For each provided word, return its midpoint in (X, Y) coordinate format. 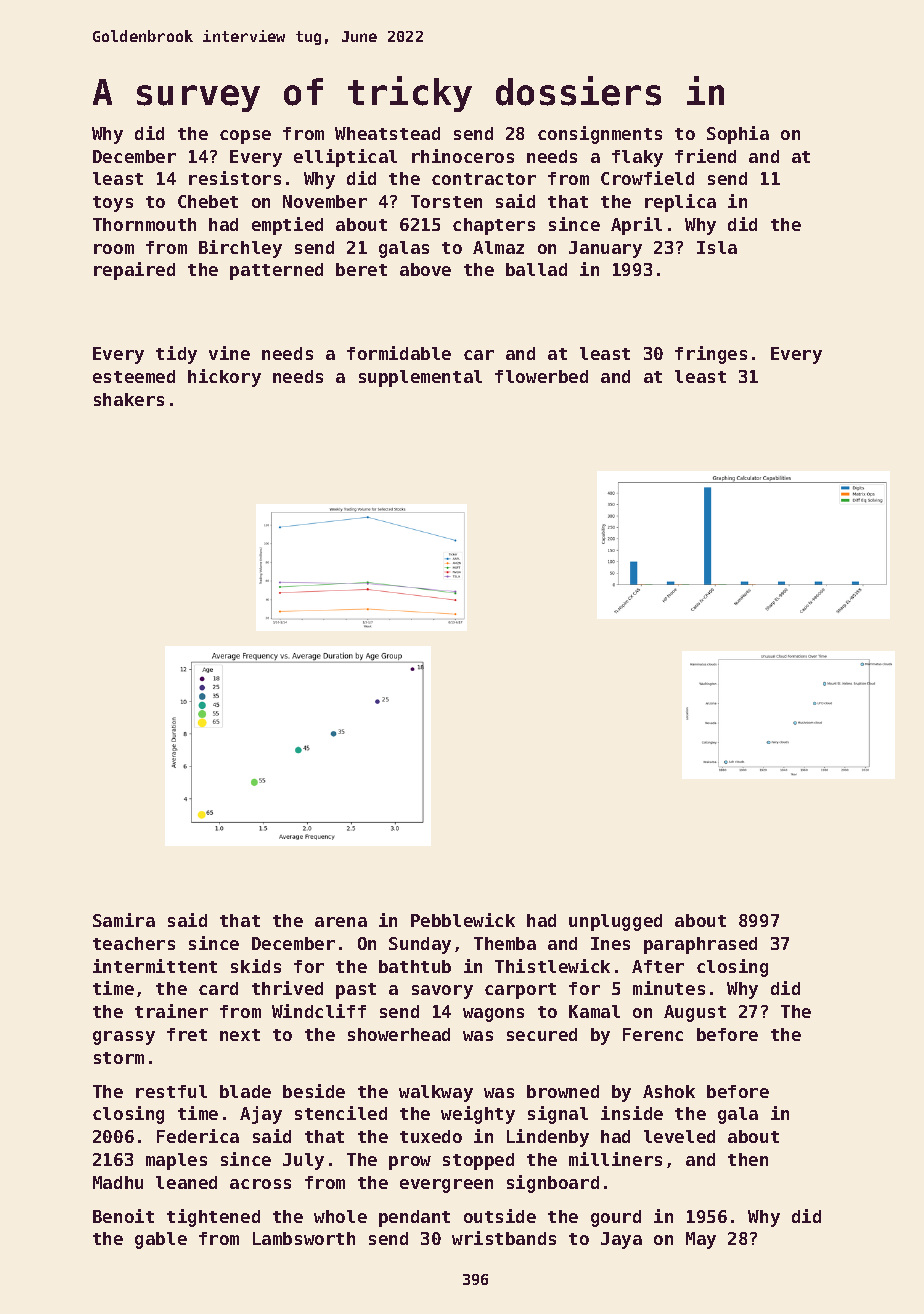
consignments (600, 135)
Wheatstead (387, 133)
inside (632, 1113)
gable (161, 1240)
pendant (414, 1218)
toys (113, 204)
